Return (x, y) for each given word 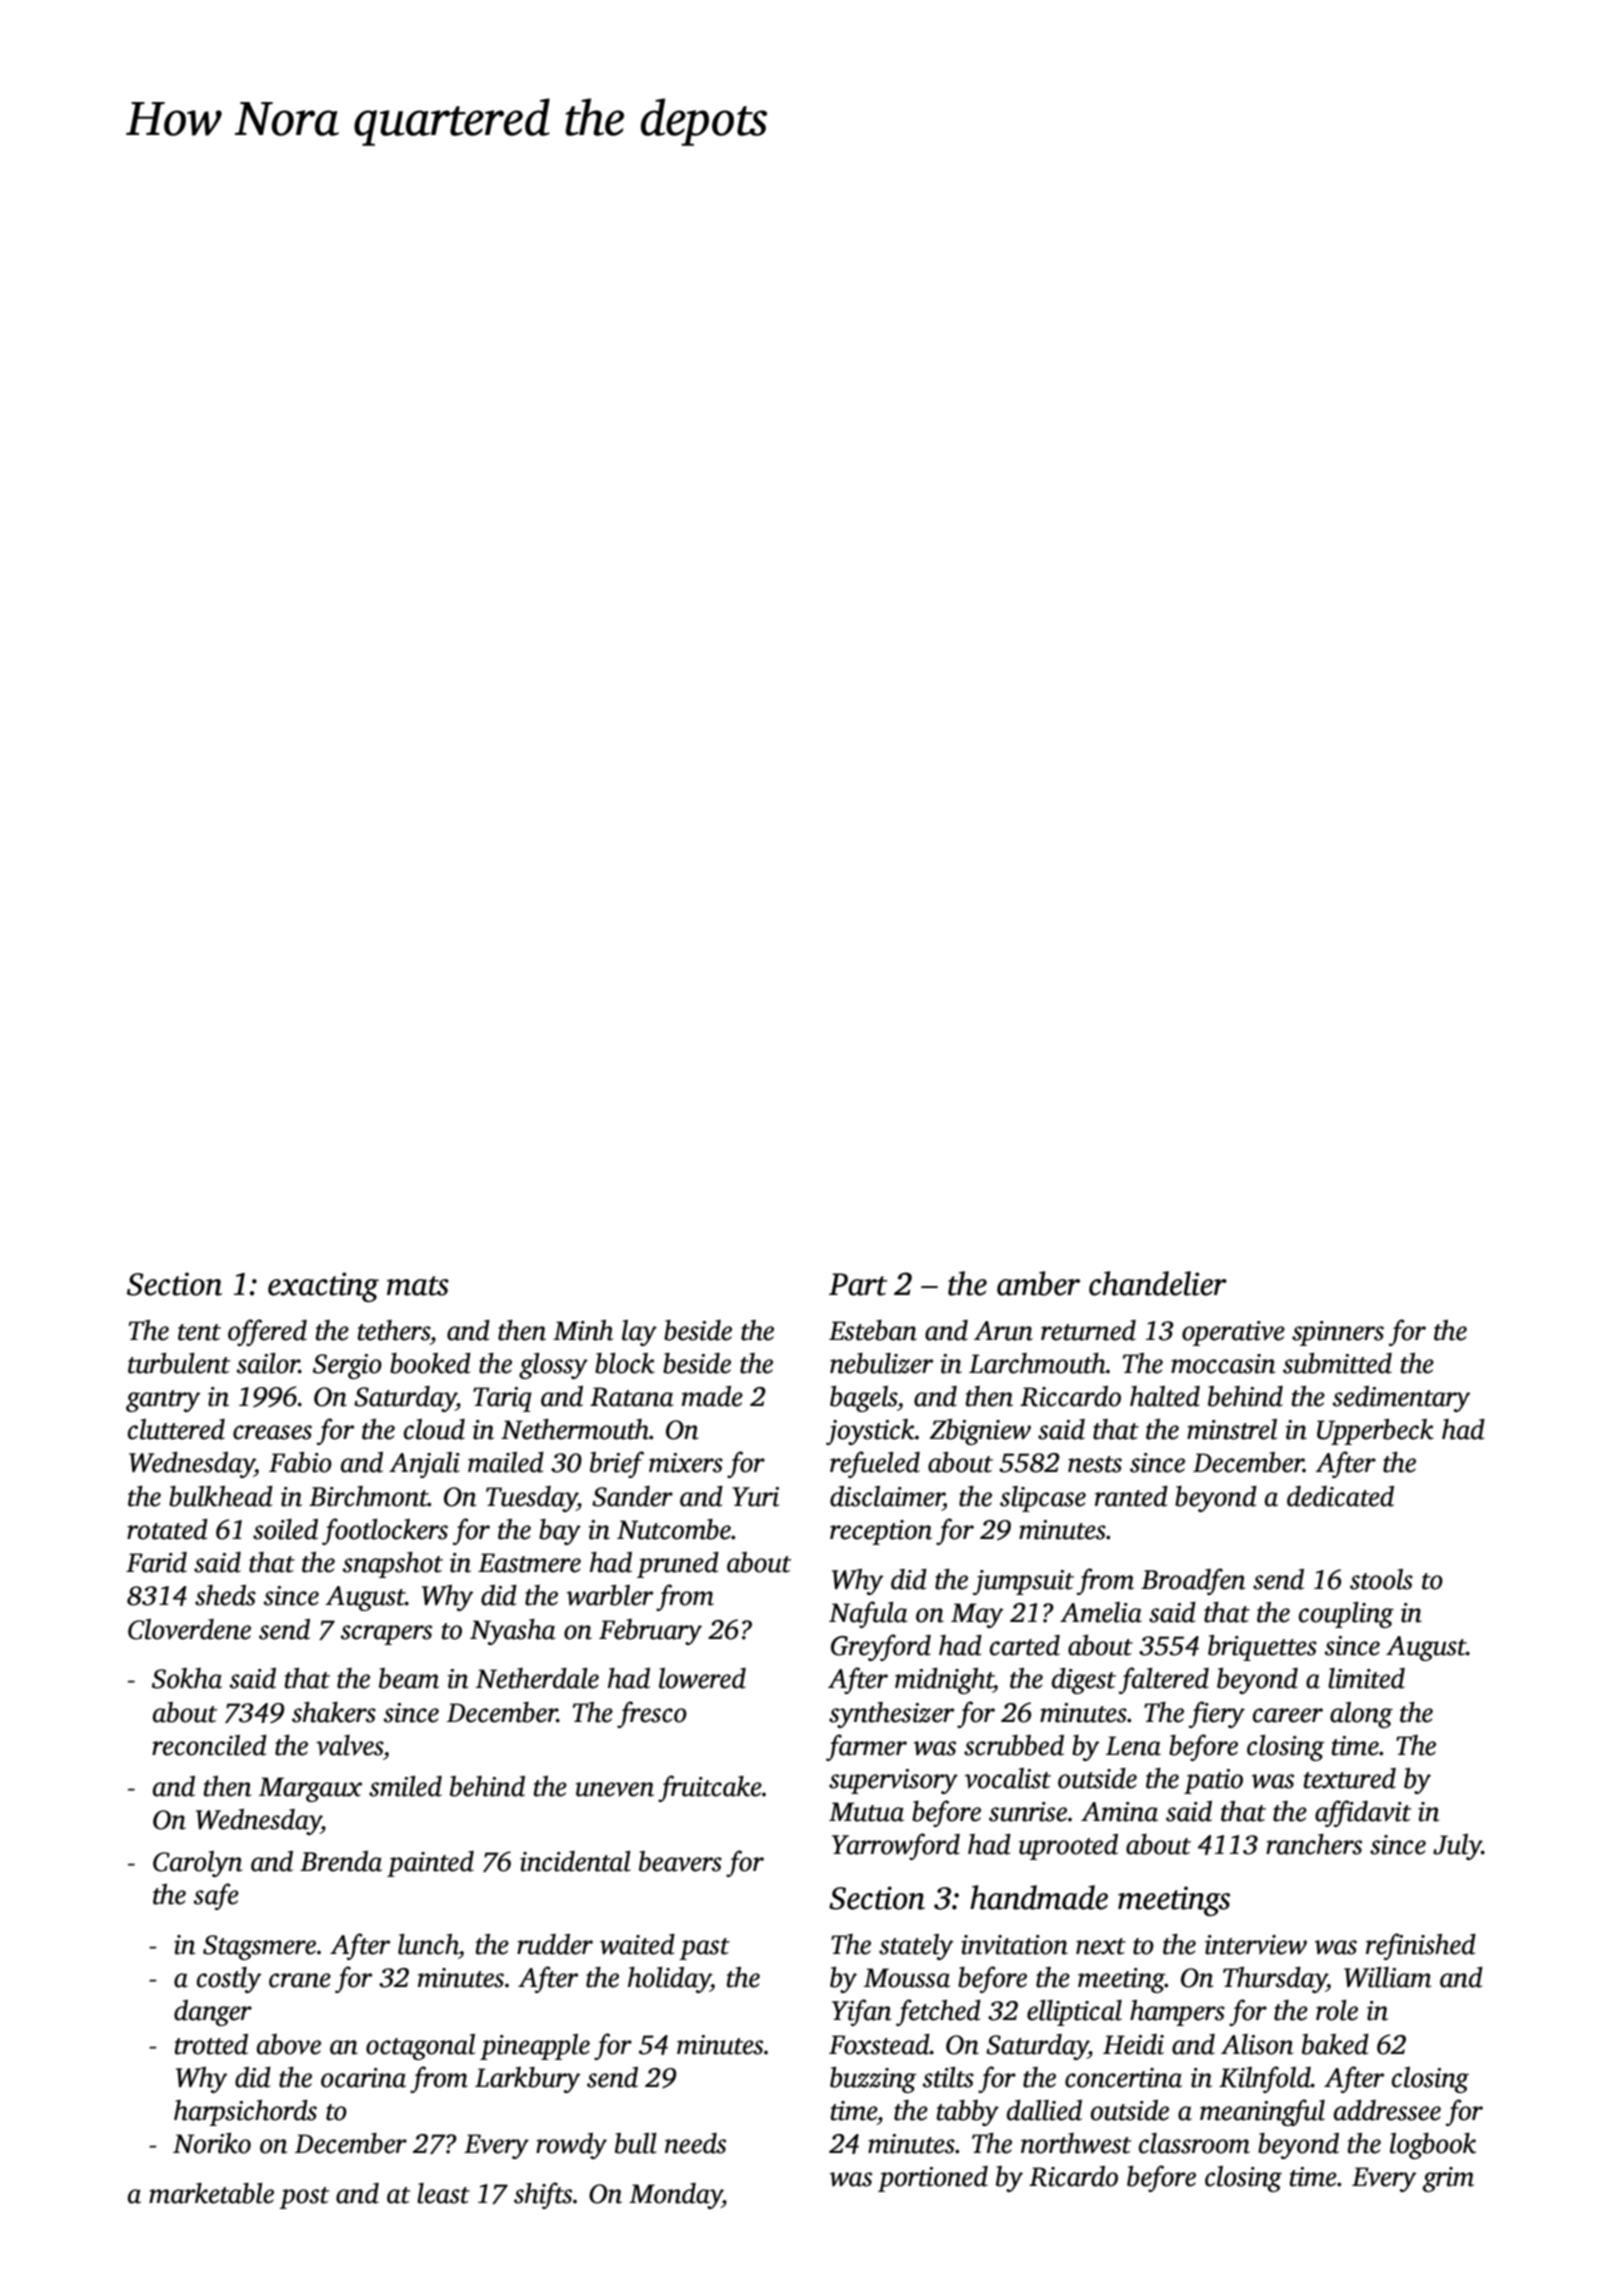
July (1457, 1847)
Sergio (347, 1366)
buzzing (873, 2080)
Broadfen (1193, 1581)
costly (229, 1980)
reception (881, 1532)
